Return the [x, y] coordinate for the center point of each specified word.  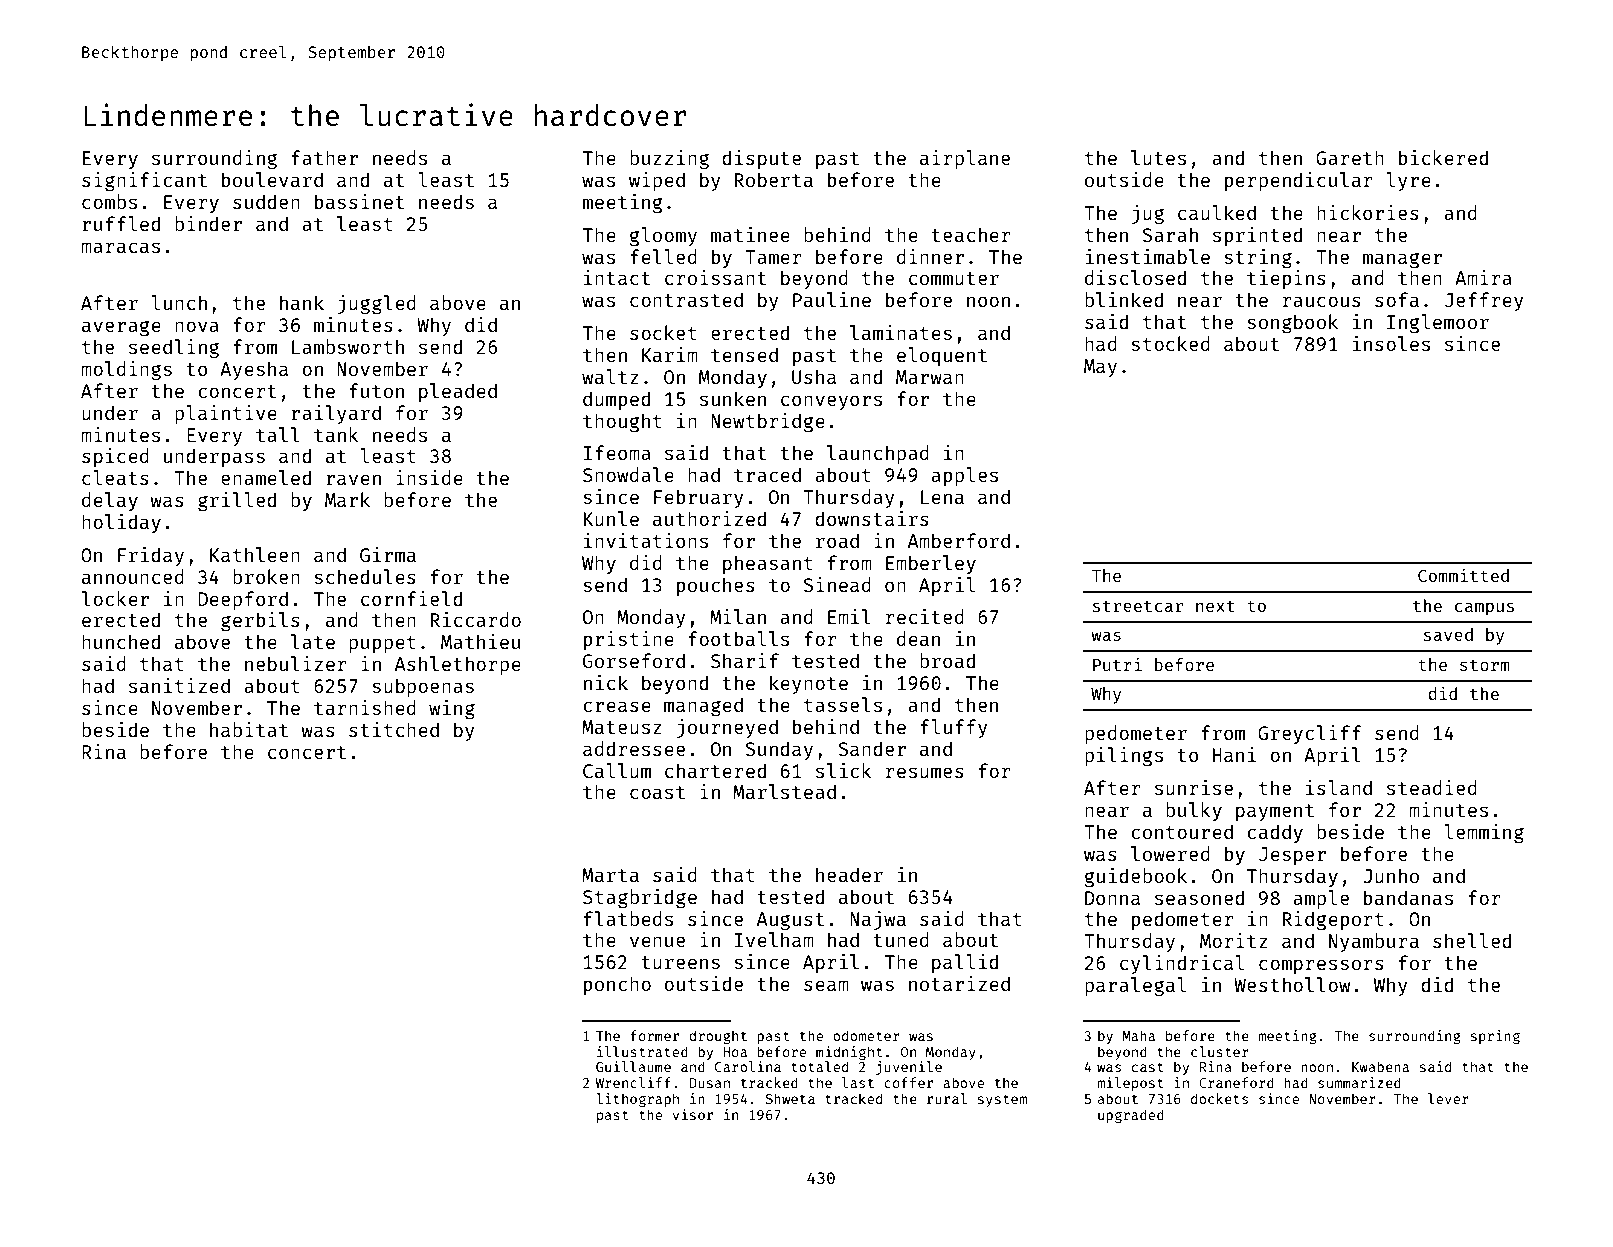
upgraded [1131, 1116]
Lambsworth [348, 346]
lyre [1408, 181]
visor [693, 1114]
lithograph [637, 1100]
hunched [121, 641]
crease [617, 706]
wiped [657, 181]
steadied [1432, 787]
